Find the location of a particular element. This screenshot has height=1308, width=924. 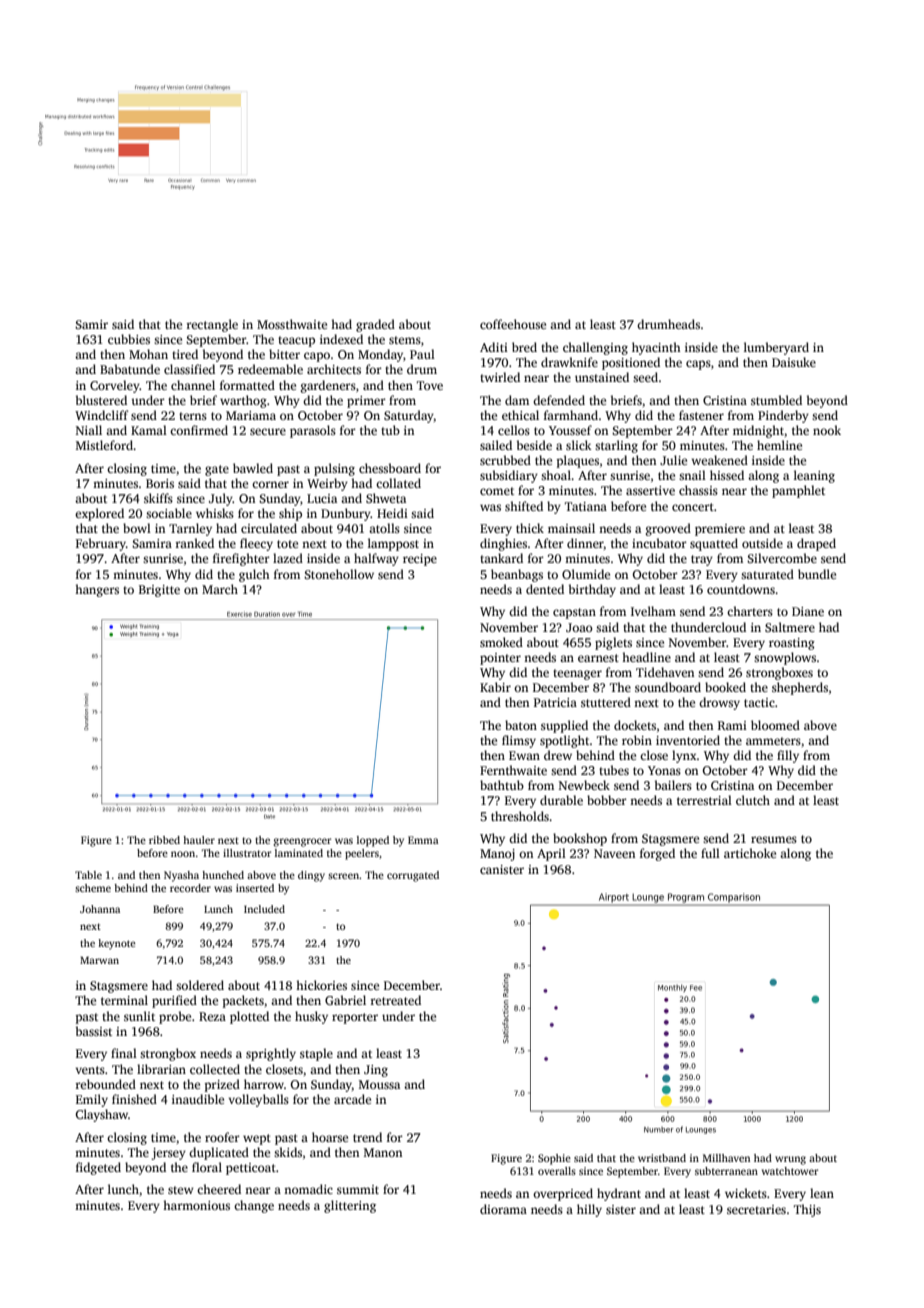

lumberyard is located at coordinates (776, 348).
